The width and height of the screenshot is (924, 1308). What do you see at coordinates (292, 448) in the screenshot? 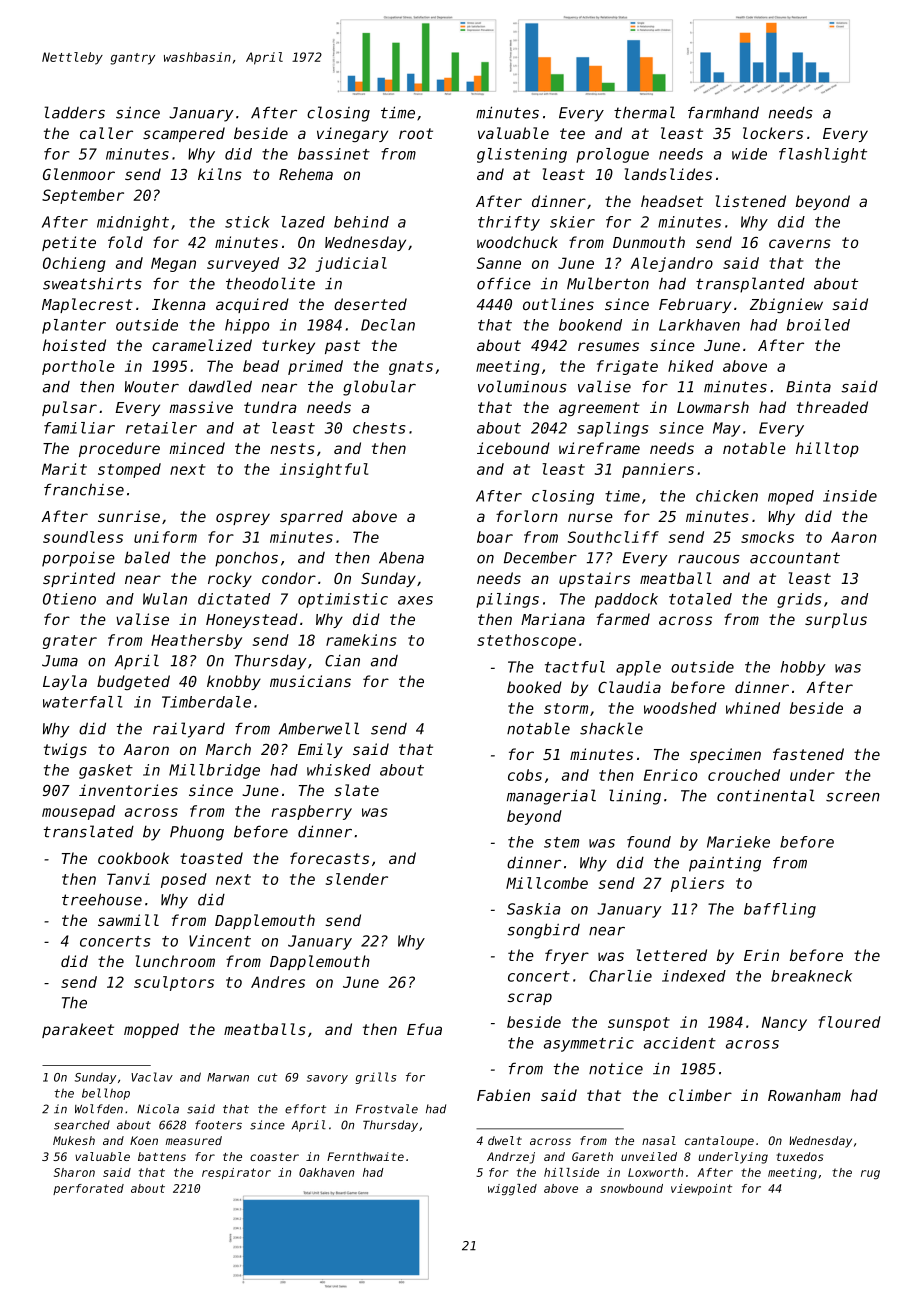
I see `nests` at bounding box center [292, 448].
